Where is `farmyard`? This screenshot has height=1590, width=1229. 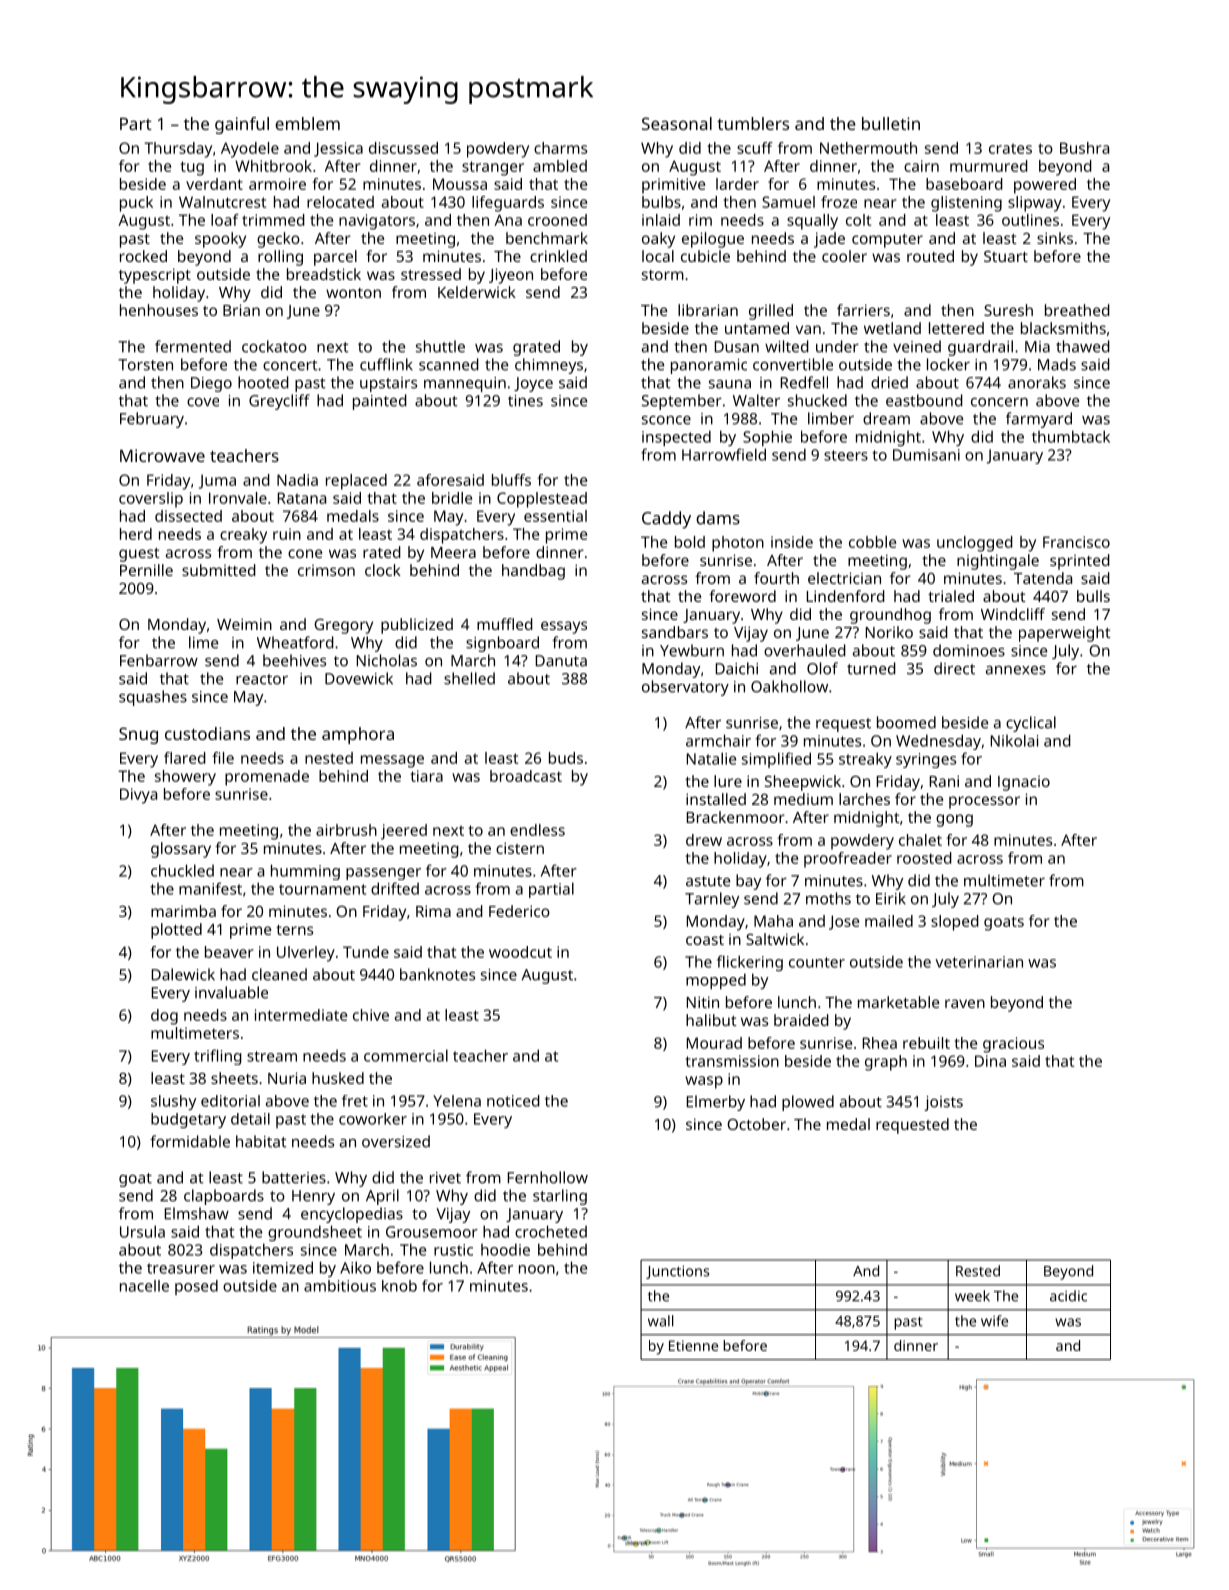
farmyard is located at coordinates (1039, 420).
